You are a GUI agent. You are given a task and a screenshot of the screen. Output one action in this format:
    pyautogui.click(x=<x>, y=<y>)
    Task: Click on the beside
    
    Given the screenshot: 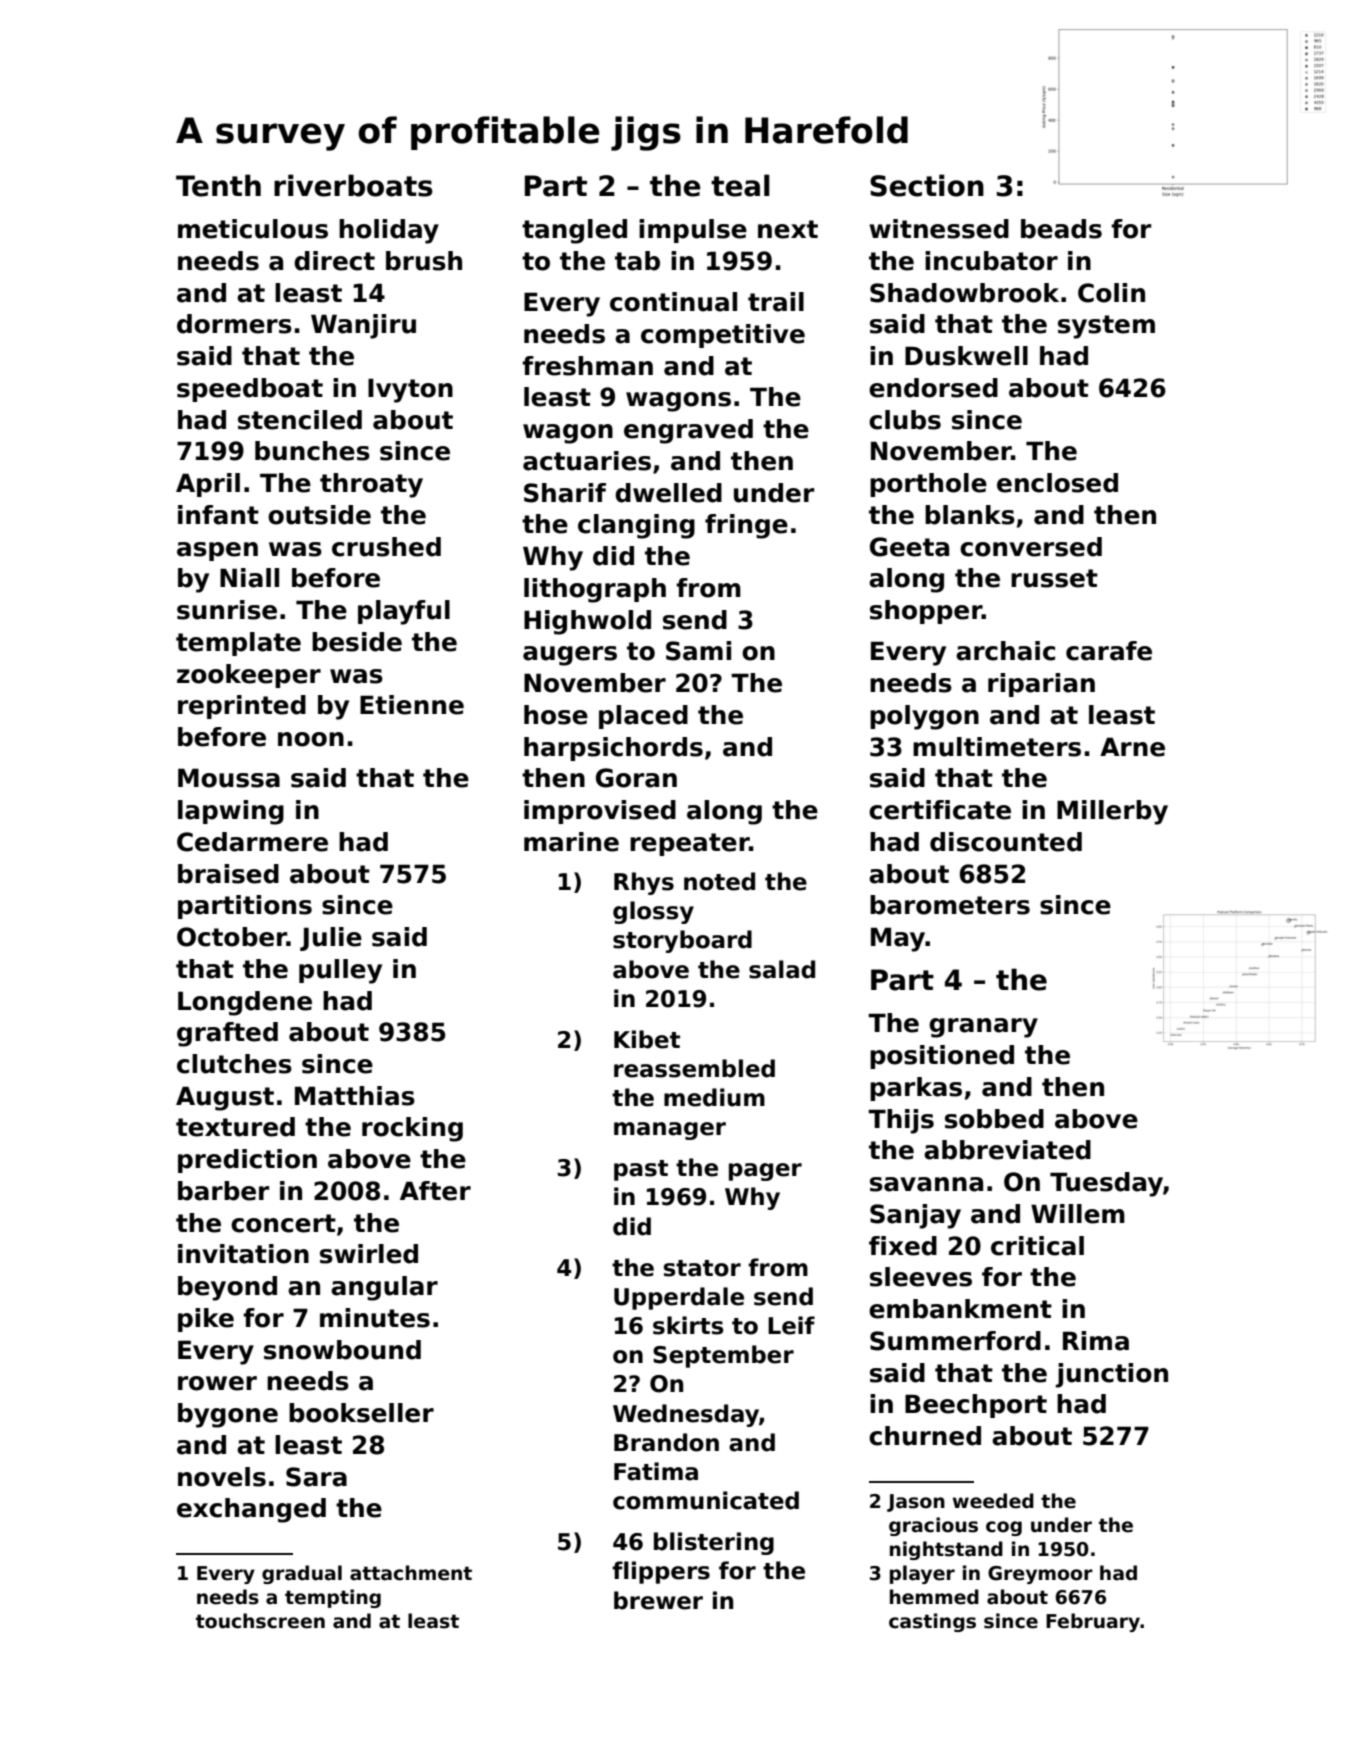 What is the action you would take?
    pyautogui.click(x=357, y=642)
